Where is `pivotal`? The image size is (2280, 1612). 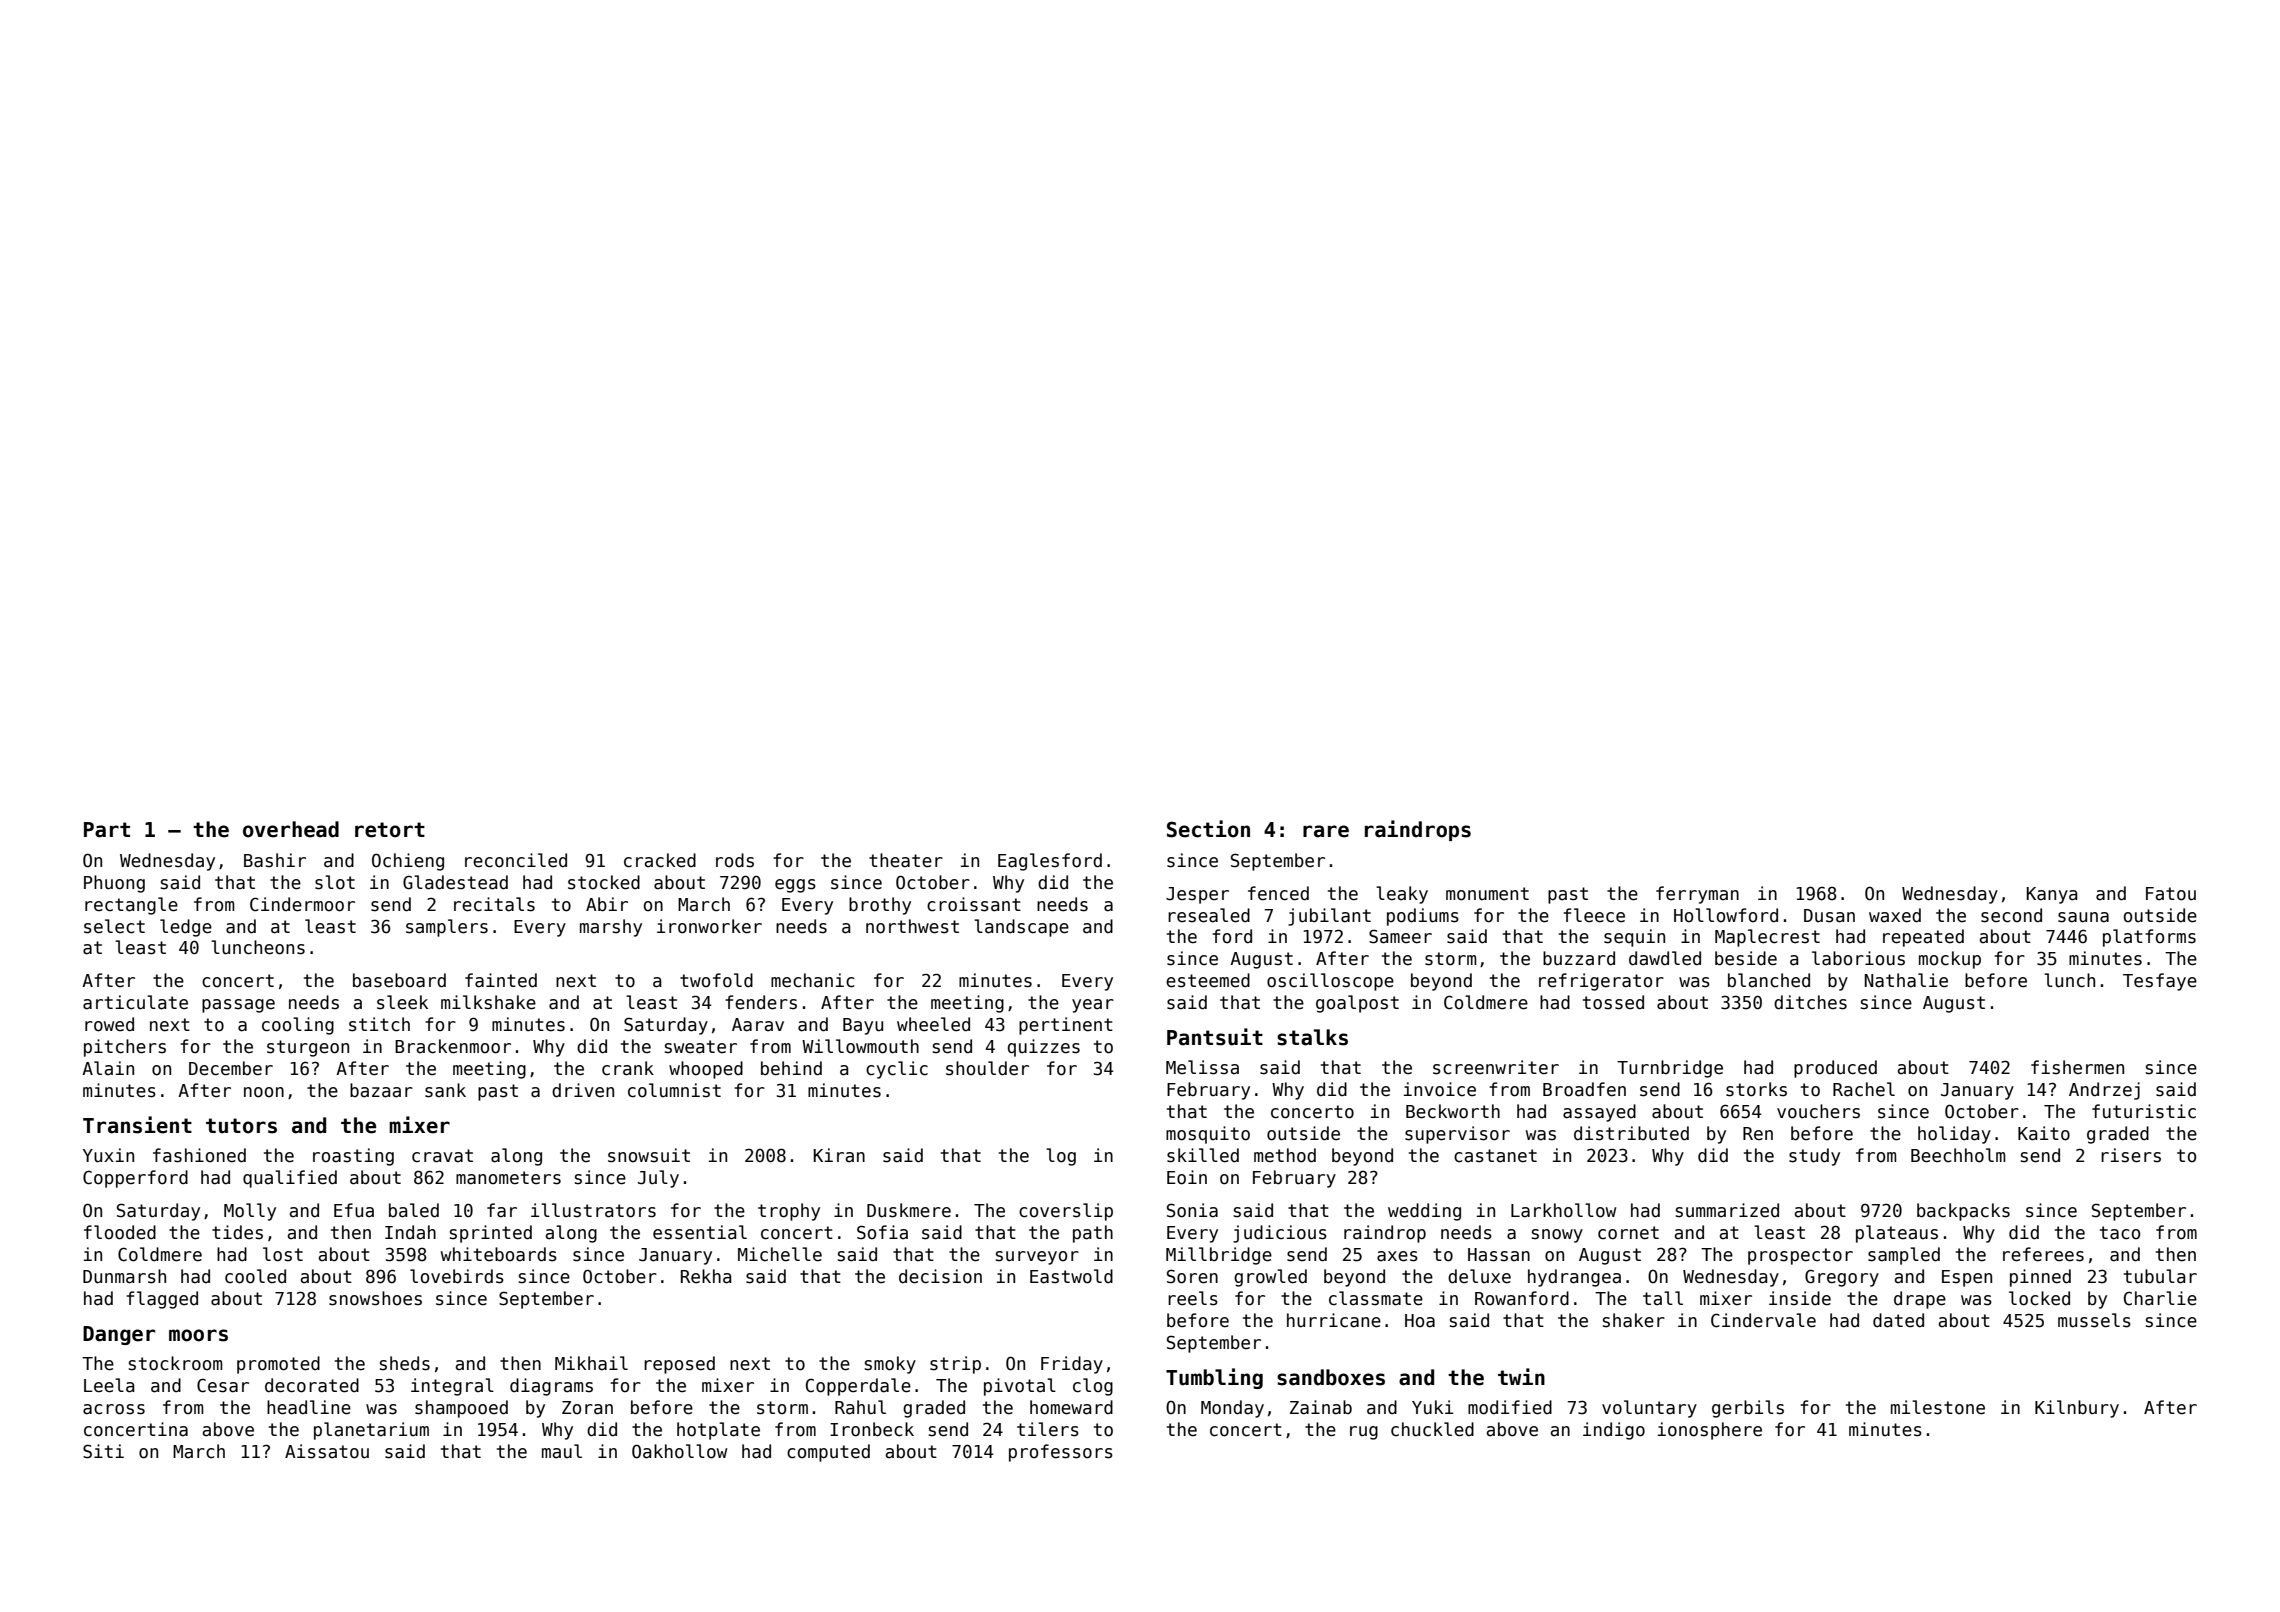 pivotal is located at coordinates (1020, 1387).
